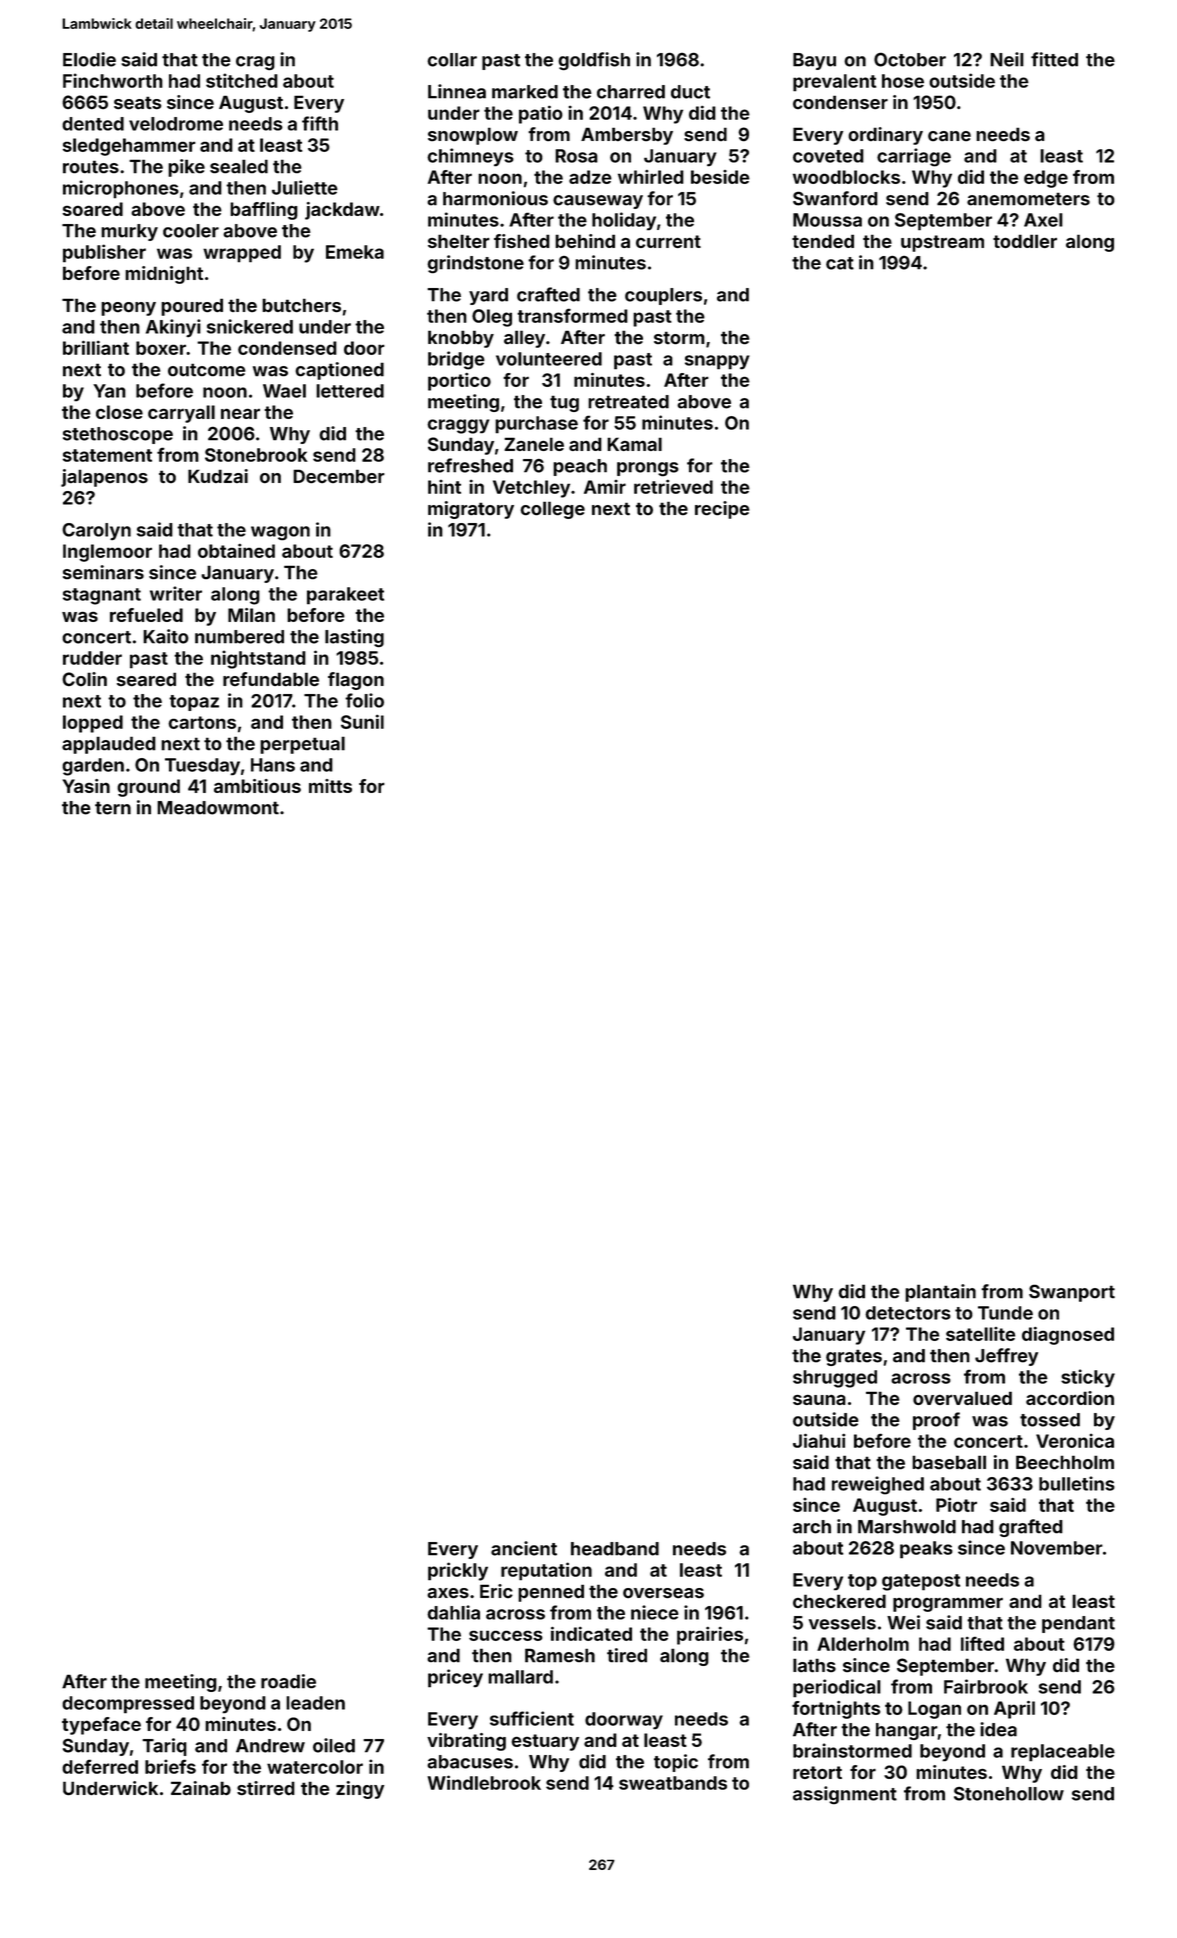 The image size is (1177, 1938). Describe the element at coordinates (113, 808) in the document. I see `tern` at that location.
